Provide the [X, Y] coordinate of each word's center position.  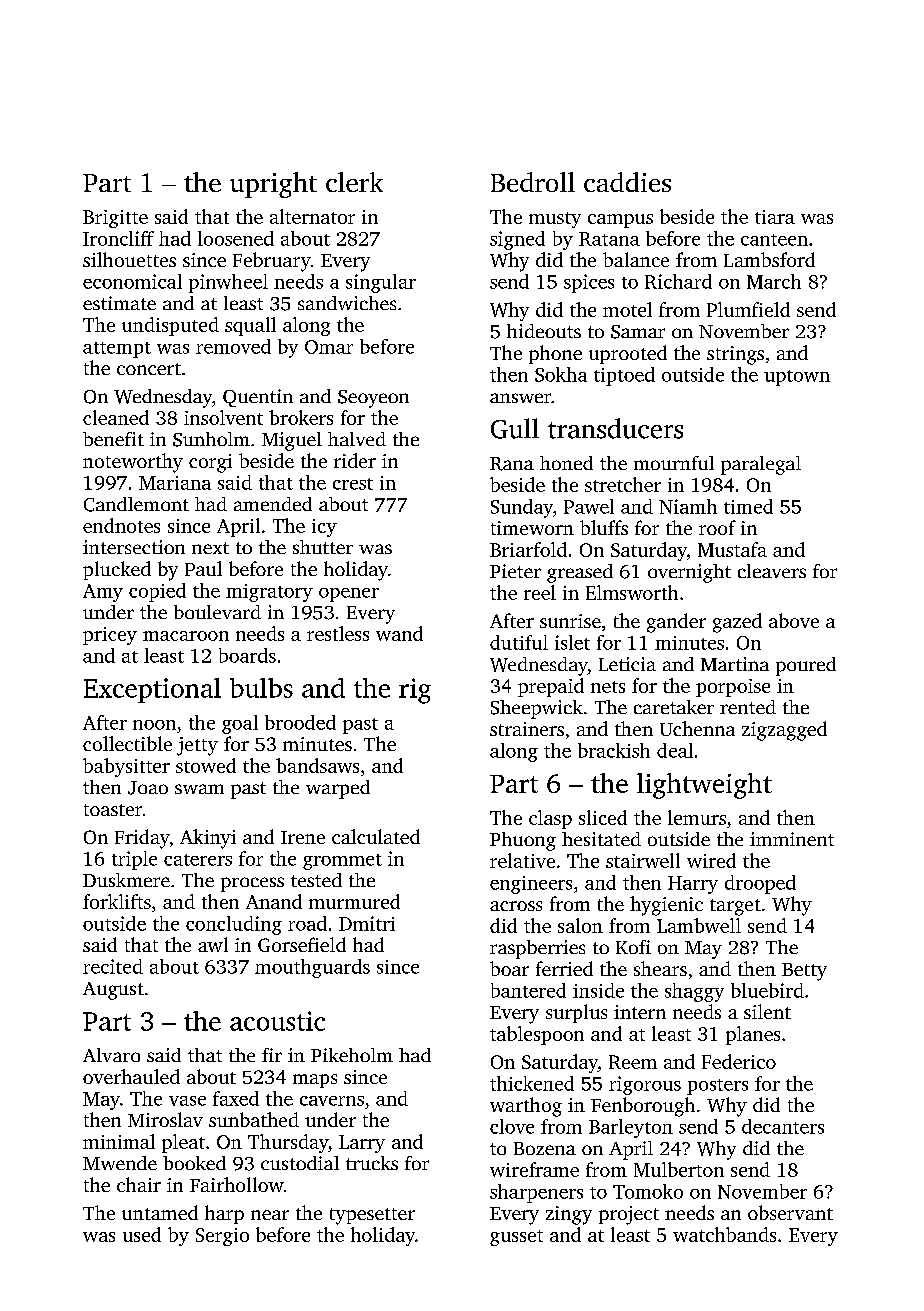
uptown [797, 378]
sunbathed [254, 1119]
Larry [362, 1144]
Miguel [292, 441]
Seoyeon [373, 399]
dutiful [519, 642]
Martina [735, 664]
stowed [206, 765]
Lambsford [769, 259]
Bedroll [533, 182]
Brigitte [115, 219]
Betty [804, 972]
